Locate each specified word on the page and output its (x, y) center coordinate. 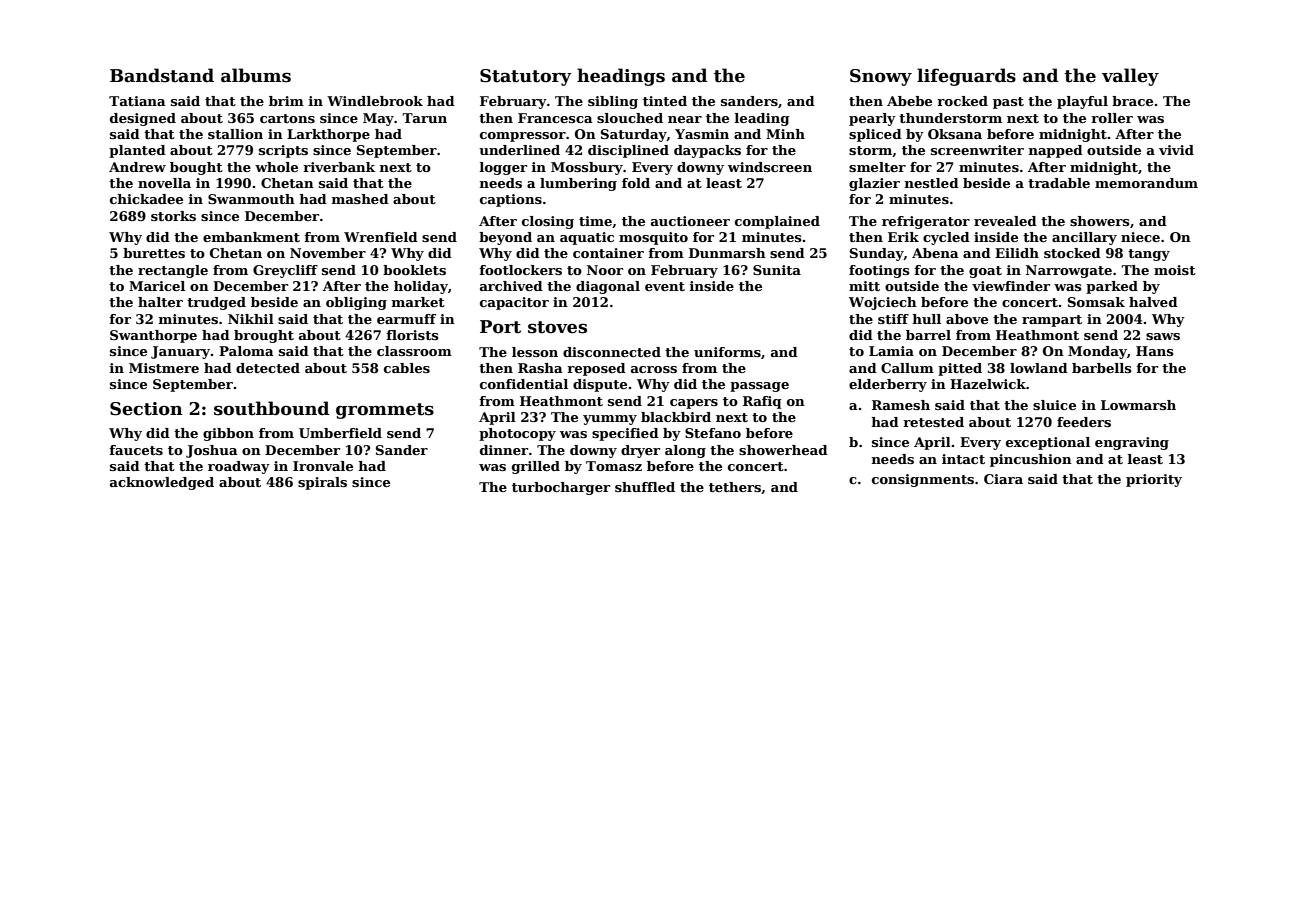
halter (160, 302)
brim (286, 101)
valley (1130, 77)
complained (777, 222)
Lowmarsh (1138, 405)
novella (164, 183)
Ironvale (323, 466)
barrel (928, 335)
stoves (557, 327)
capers (694, 404)
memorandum (1146, 183)
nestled (932, 183)
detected (268, 368)
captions (511, 200)
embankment (251, 237)
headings (621, 77)
